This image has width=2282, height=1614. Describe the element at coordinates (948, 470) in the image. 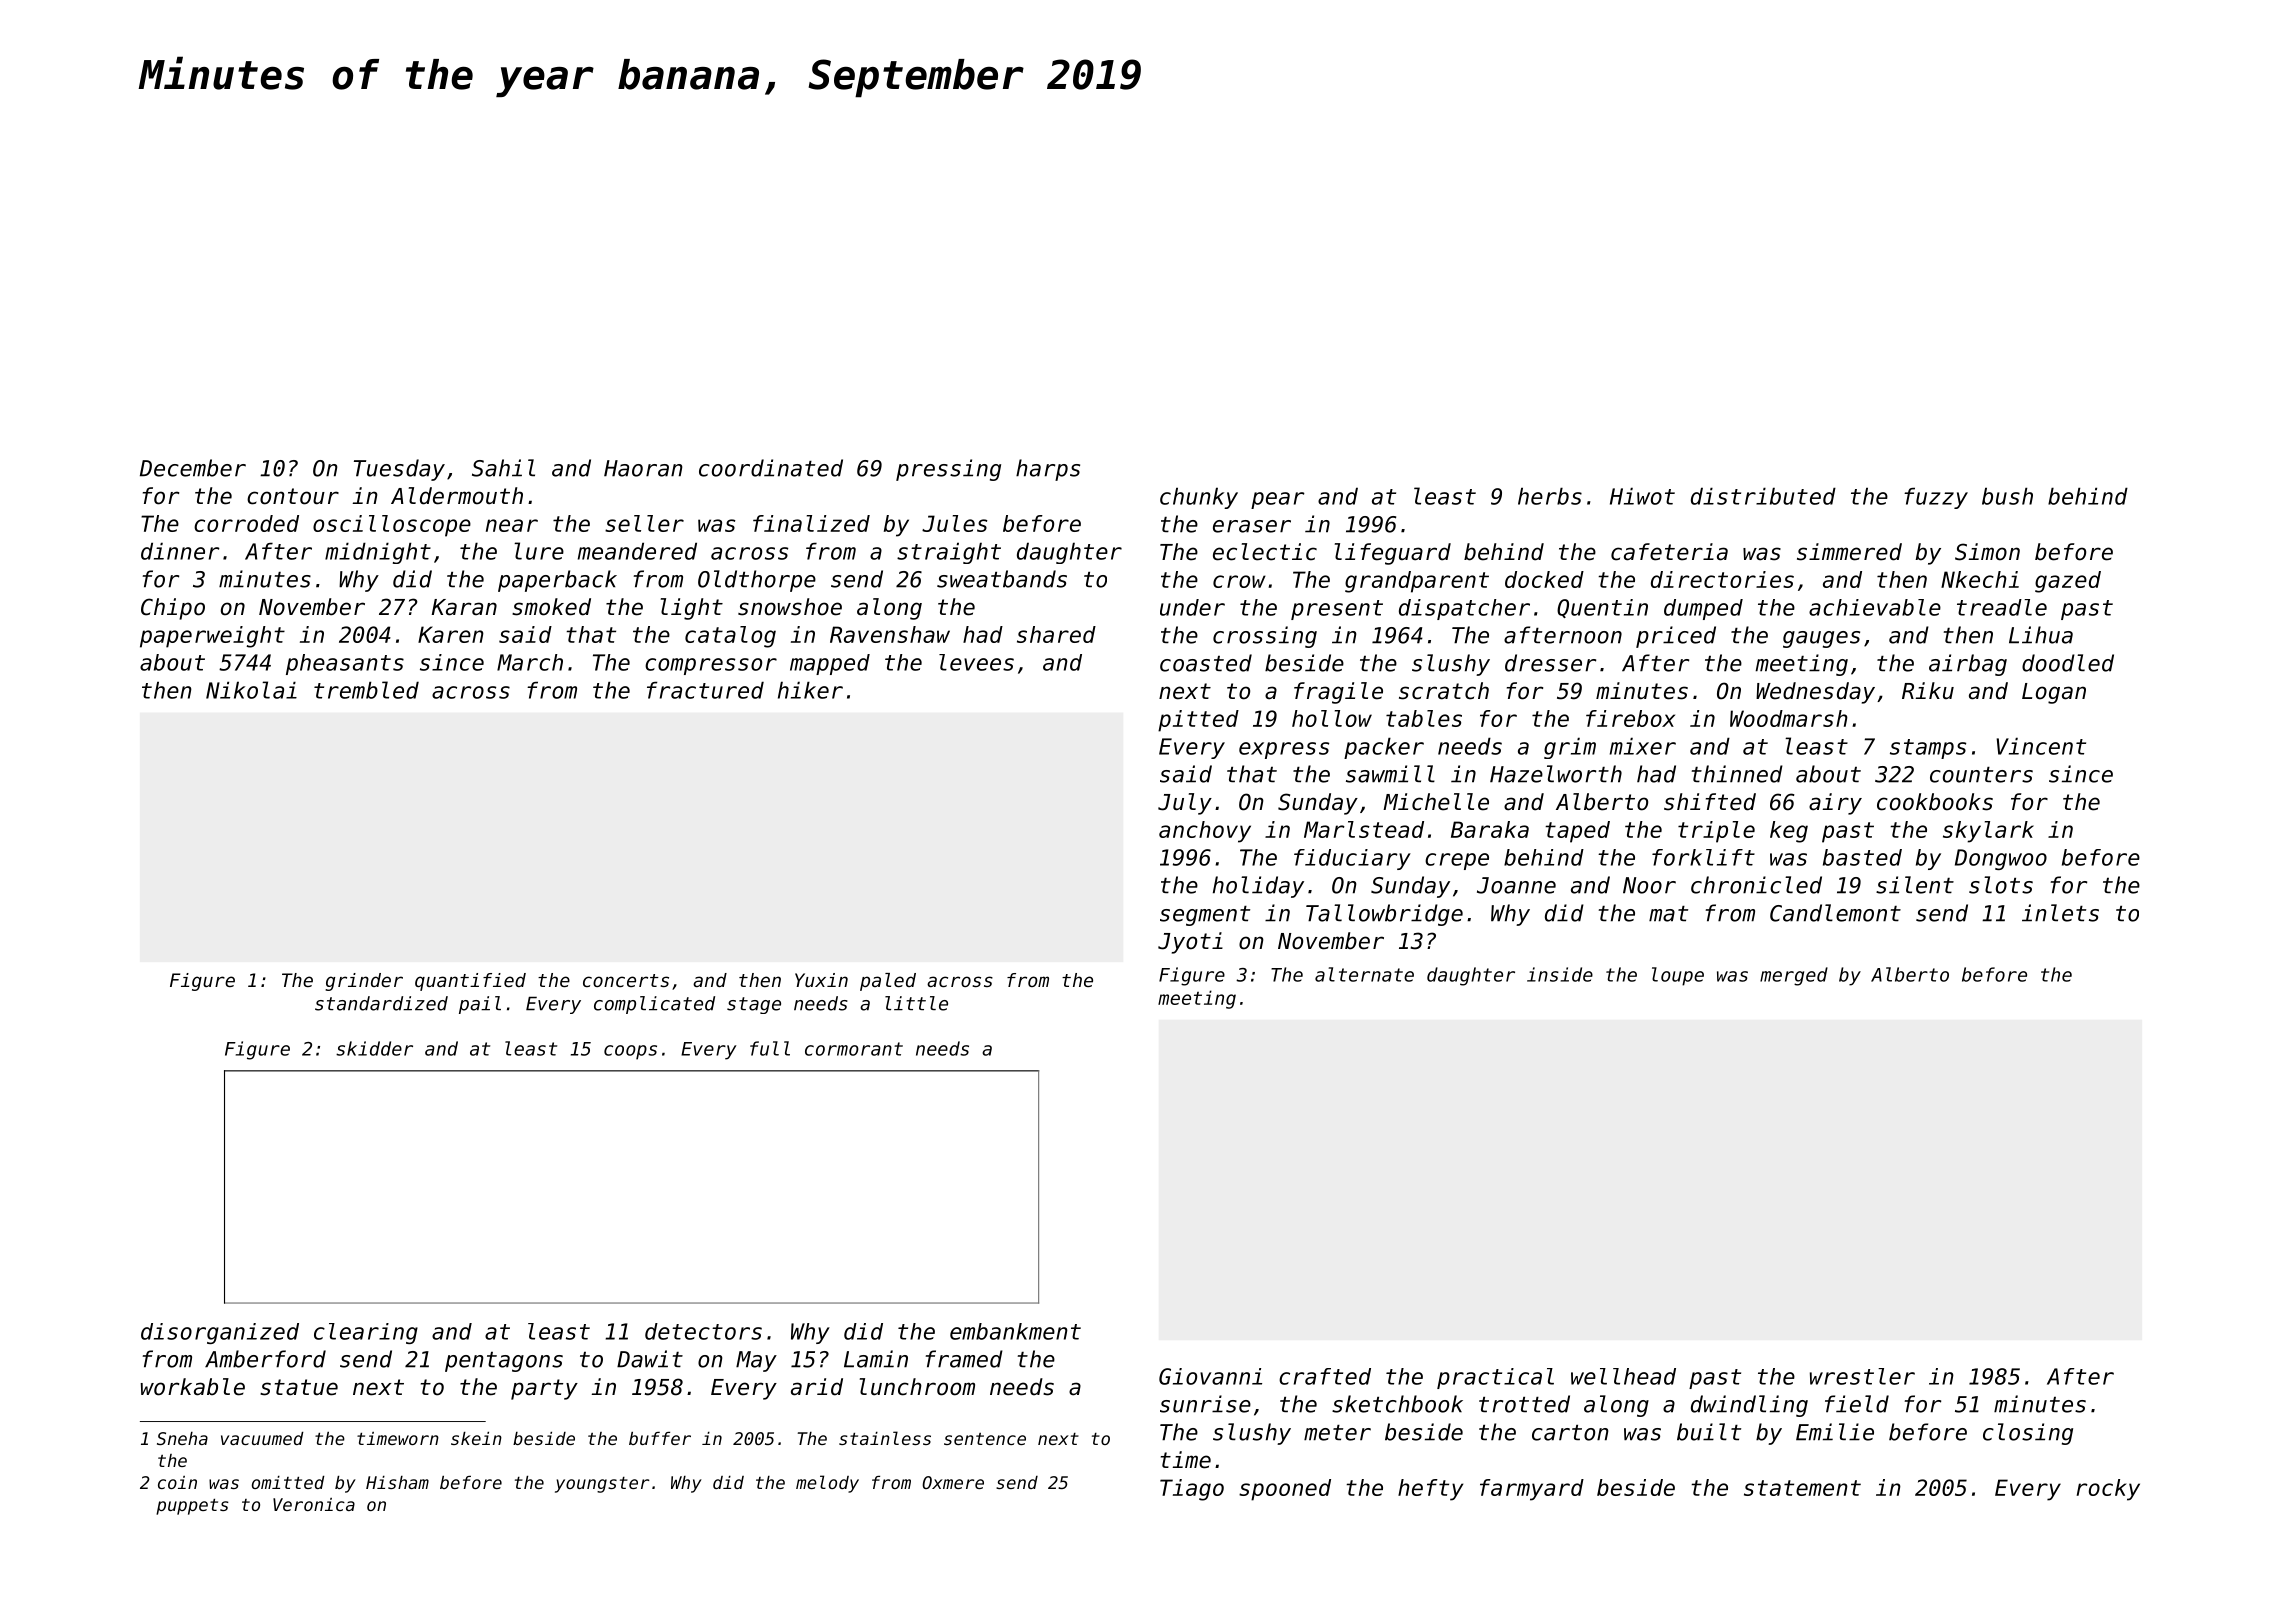

I see `pressing` at that location.
